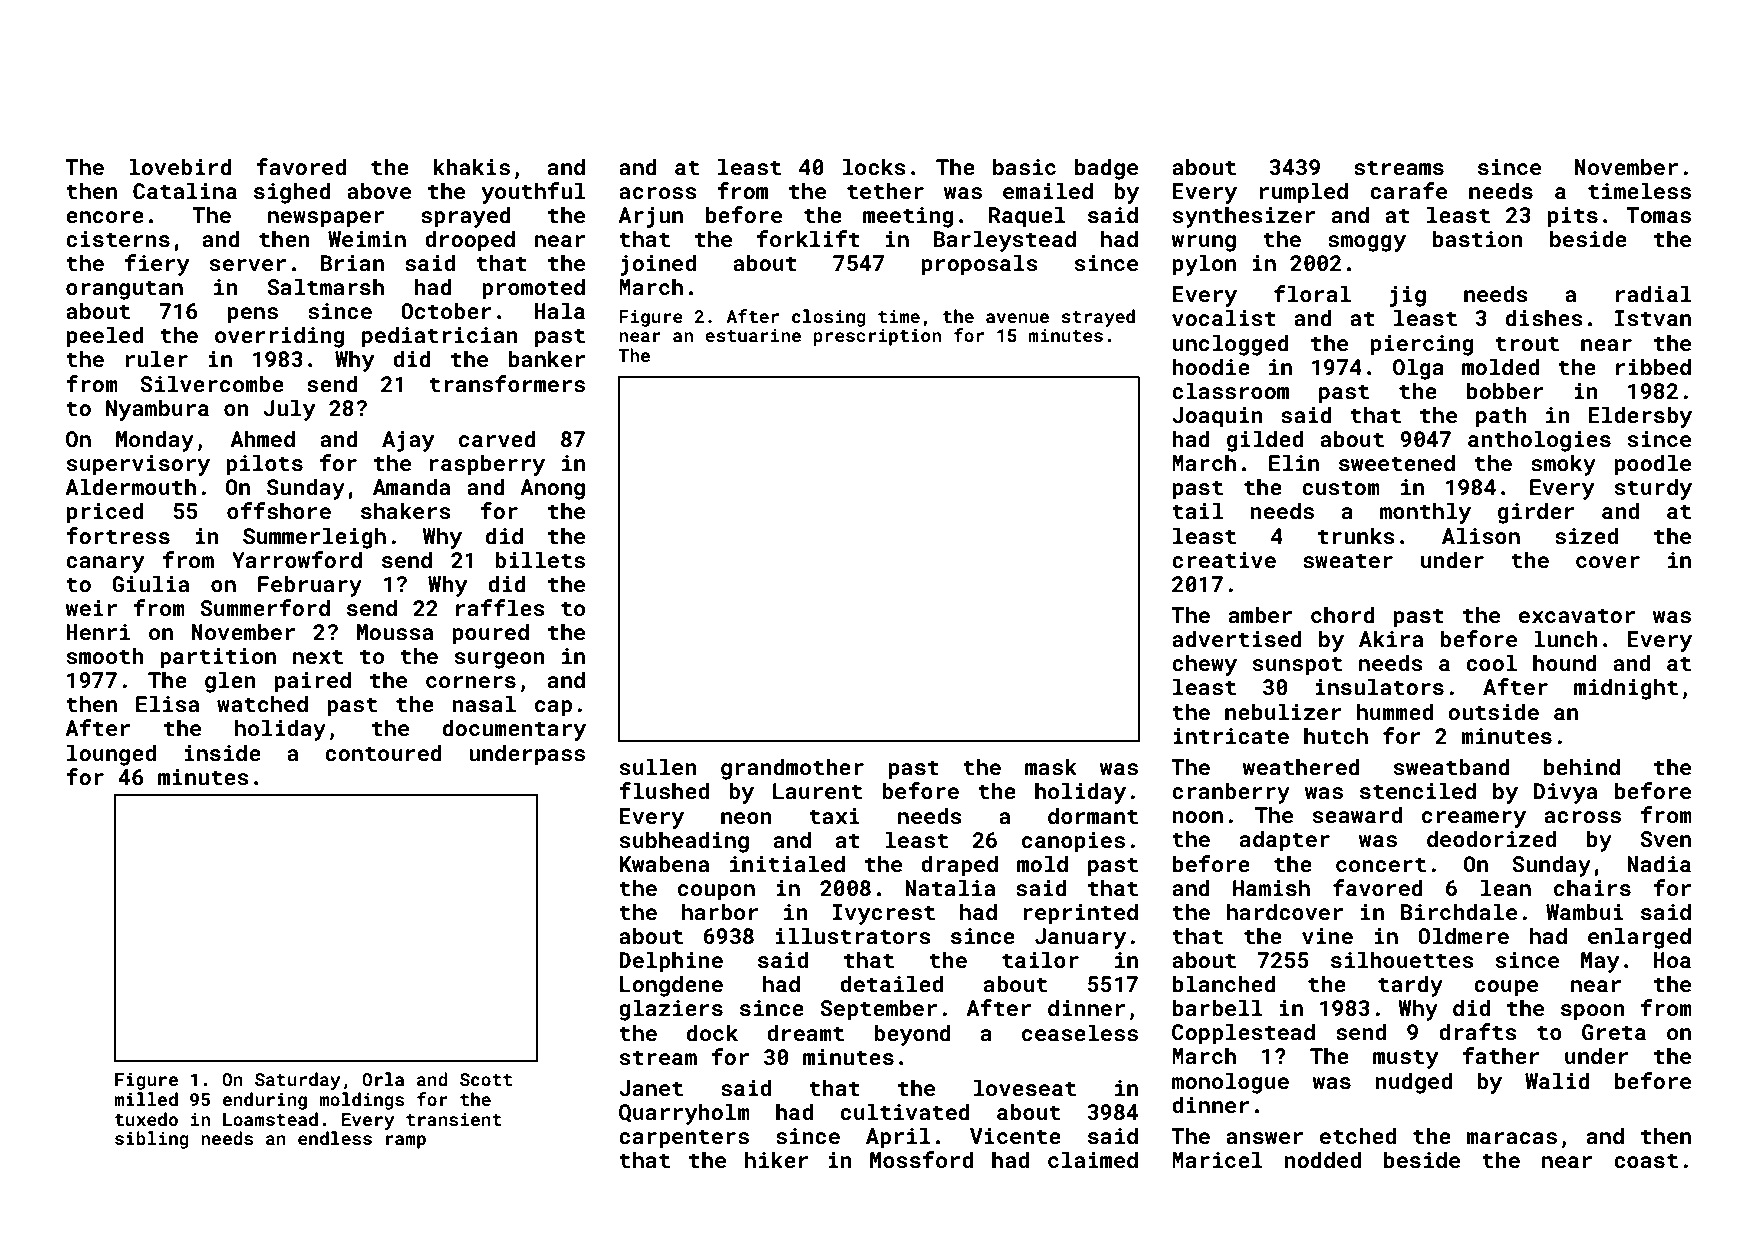 This screenshot has height=1243, width=1758. Describe the element at coordinates (1593, 1012) in the screenshot. I see `spoon` at that location.
